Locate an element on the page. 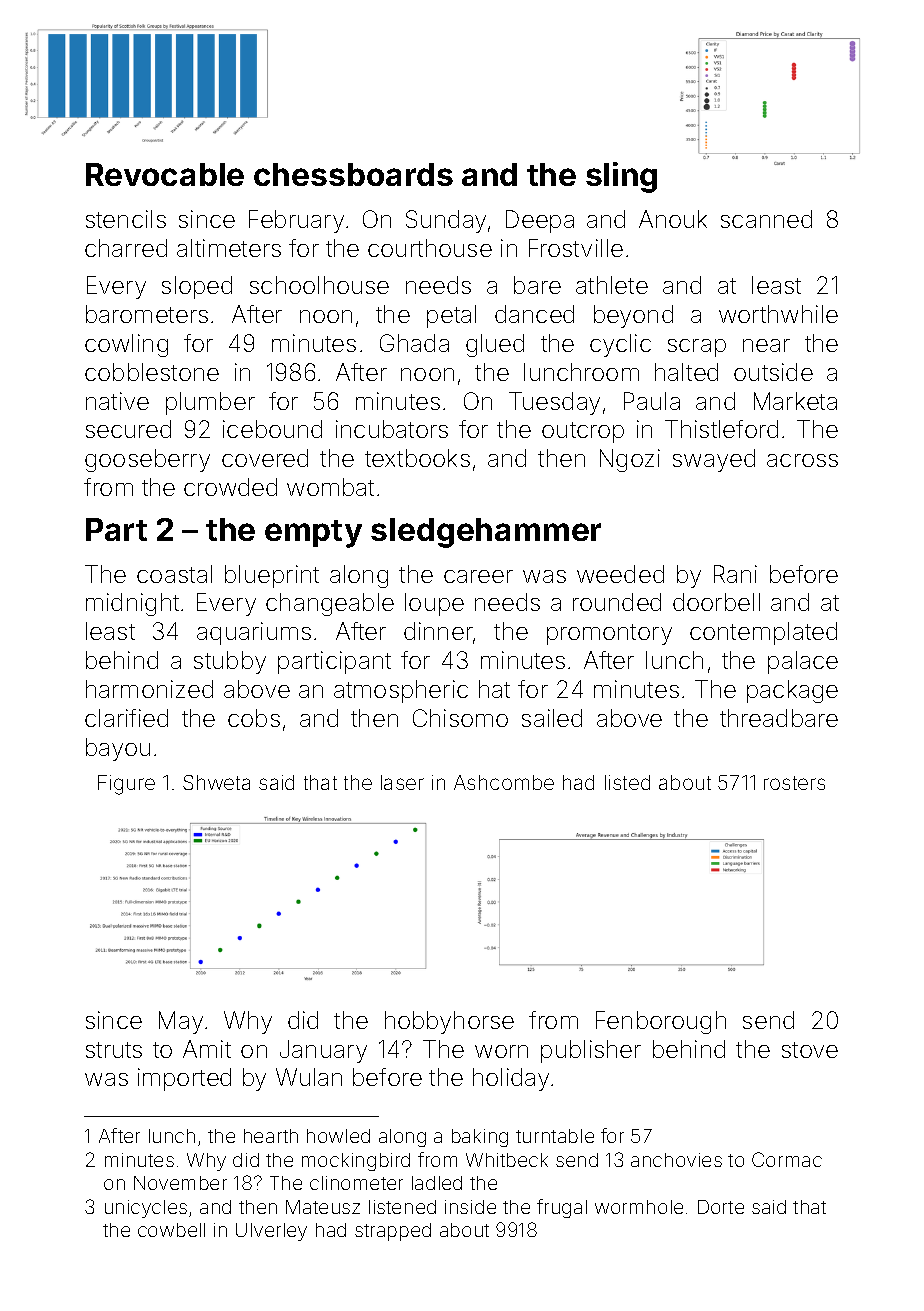 The height and width of the image is (1311, 924). unicycles is located at coordinates (146, 1209).
